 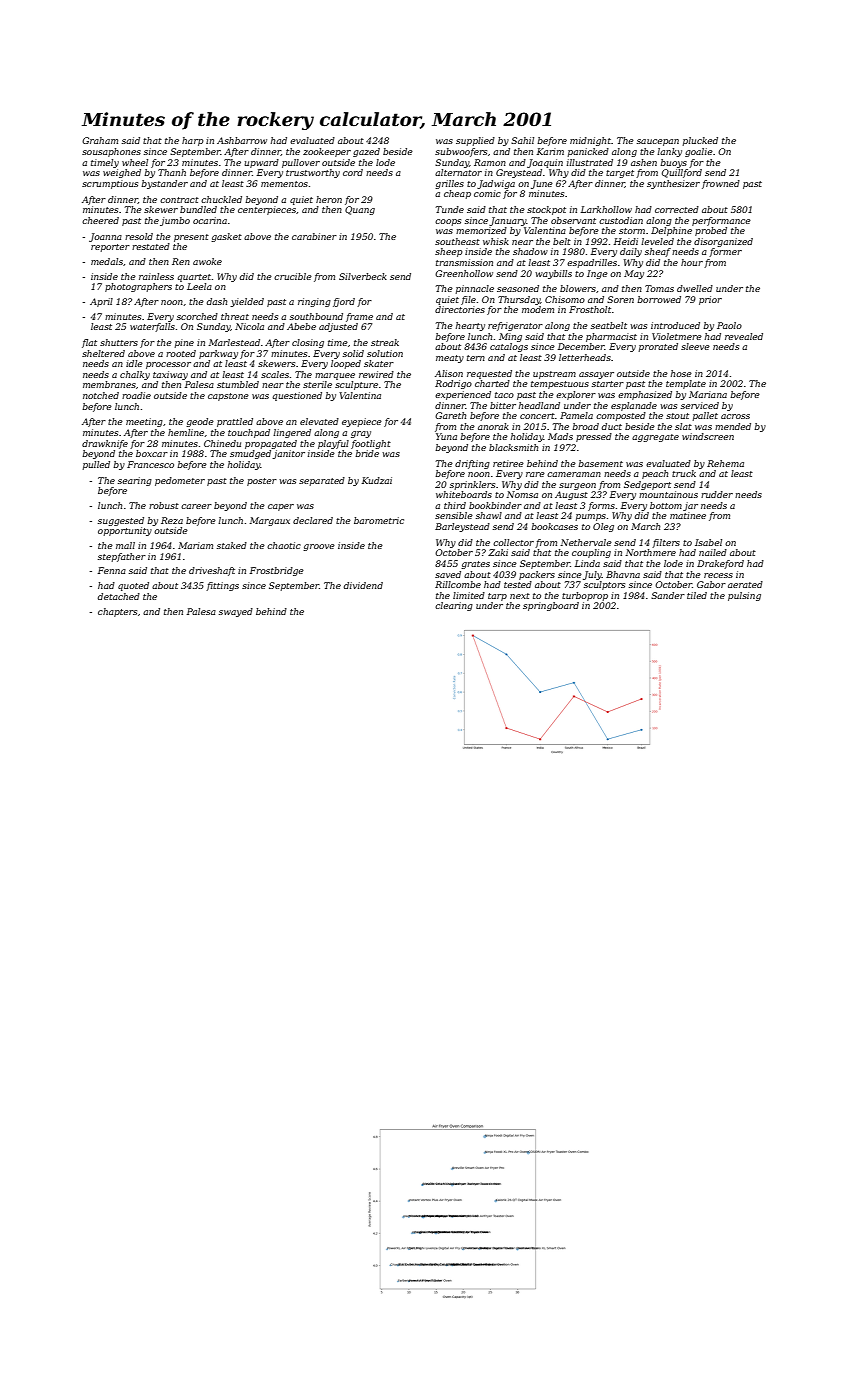 What do you see at coordinates (460, 309) in the screenshot?
I see `directories` at bounding box center [460, 309].
